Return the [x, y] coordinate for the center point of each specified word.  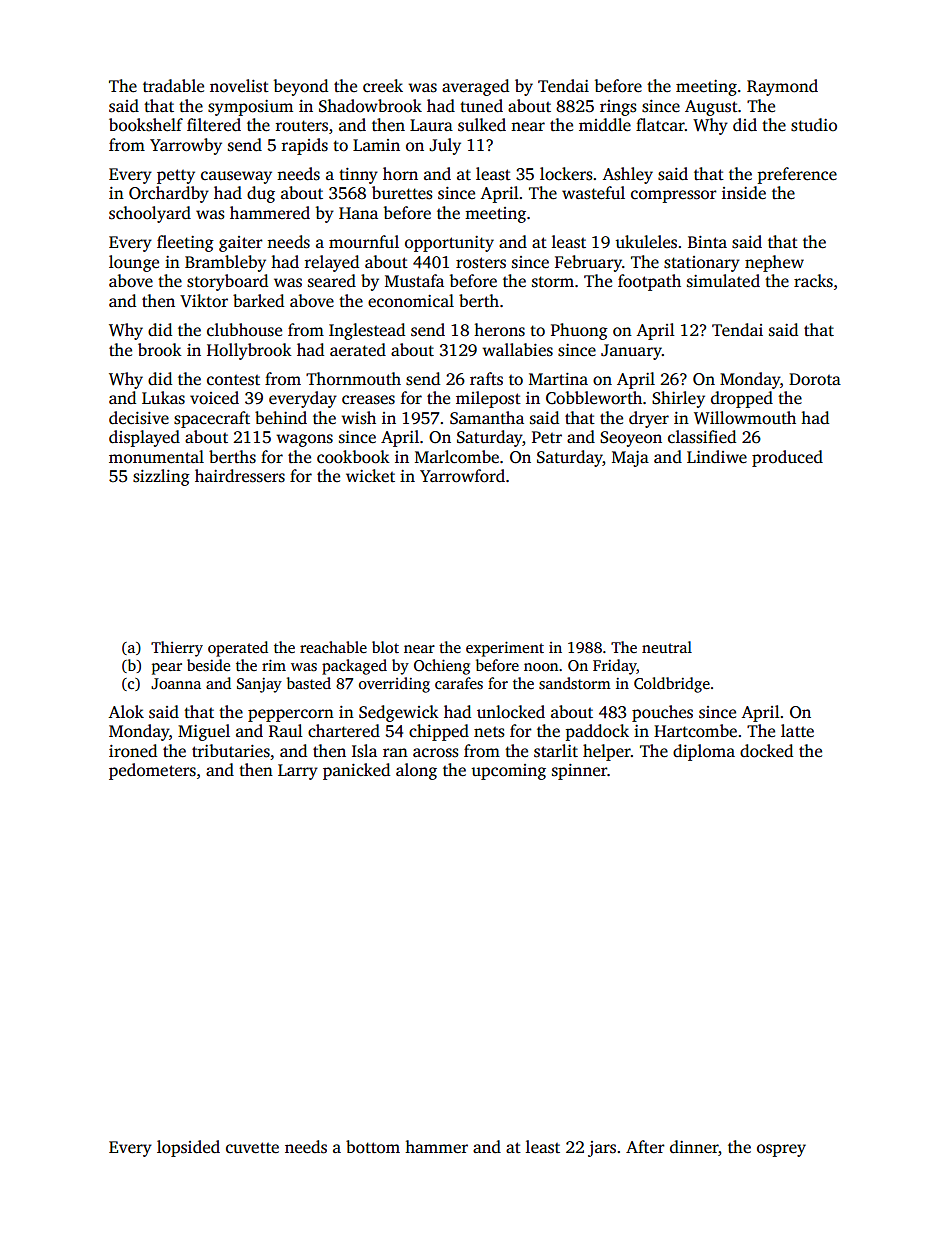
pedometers [152, 771]
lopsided [188, 1148]
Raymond [782, 87]
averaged [475, 87]
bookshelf [146, 125]
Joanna [176, 683]
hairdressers [240, 476]
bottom [373, 1147]
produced [787, 458]
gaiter [241, 244]
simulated [723, 281]
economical [411, 301]
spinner [579, 772]
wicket [370, 476]
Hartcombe [695, 731]
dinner [694, 1147]
